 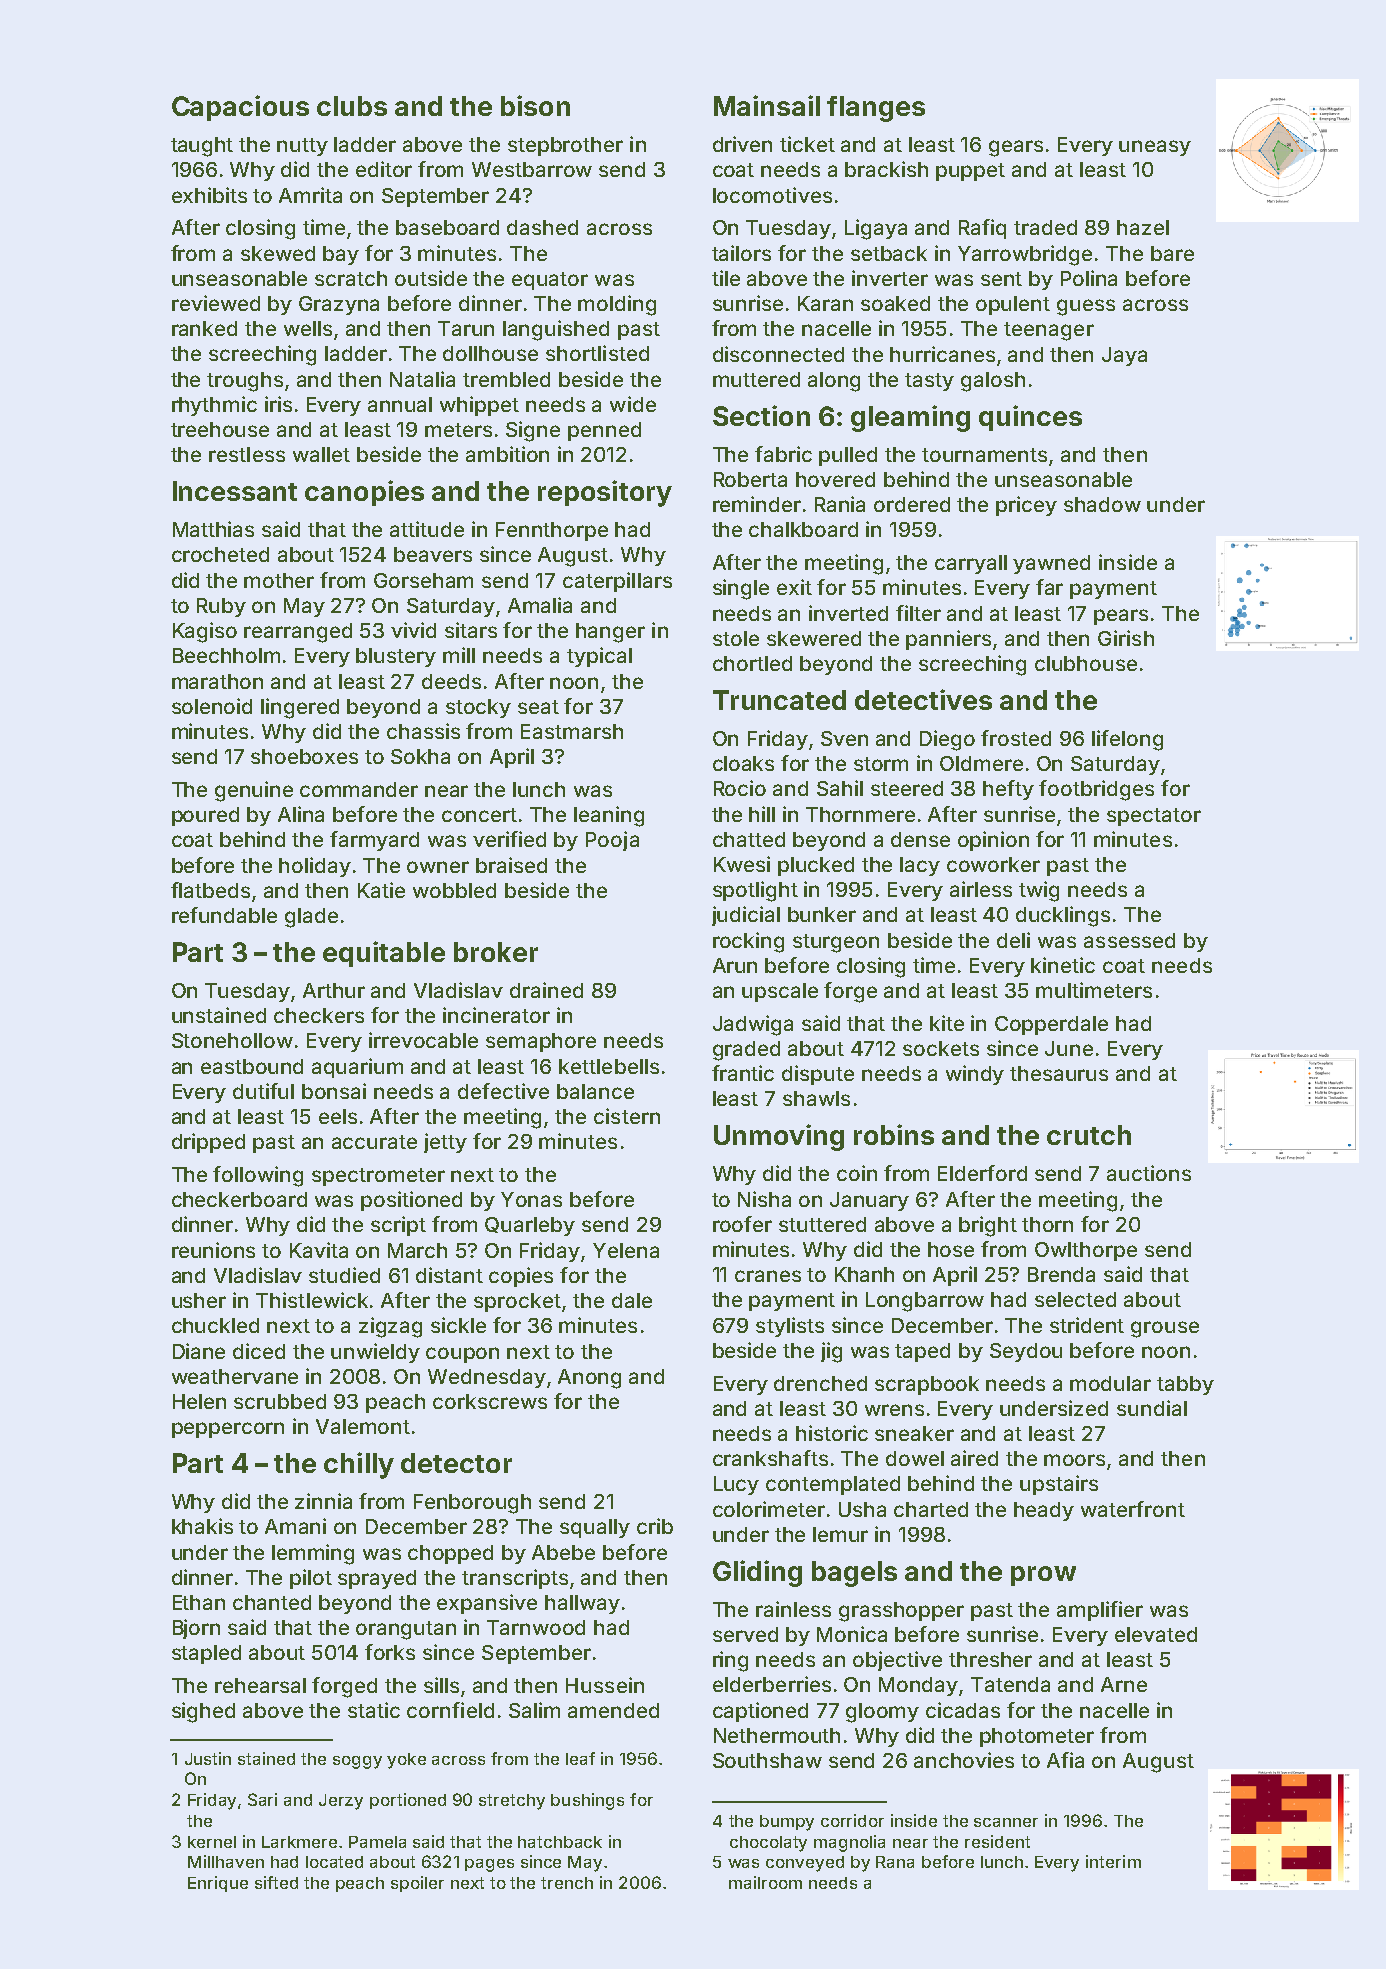 What do you see at coordinates (339, 305) in the page?
I see `Grazyna` at bounding box center [339, 305].
